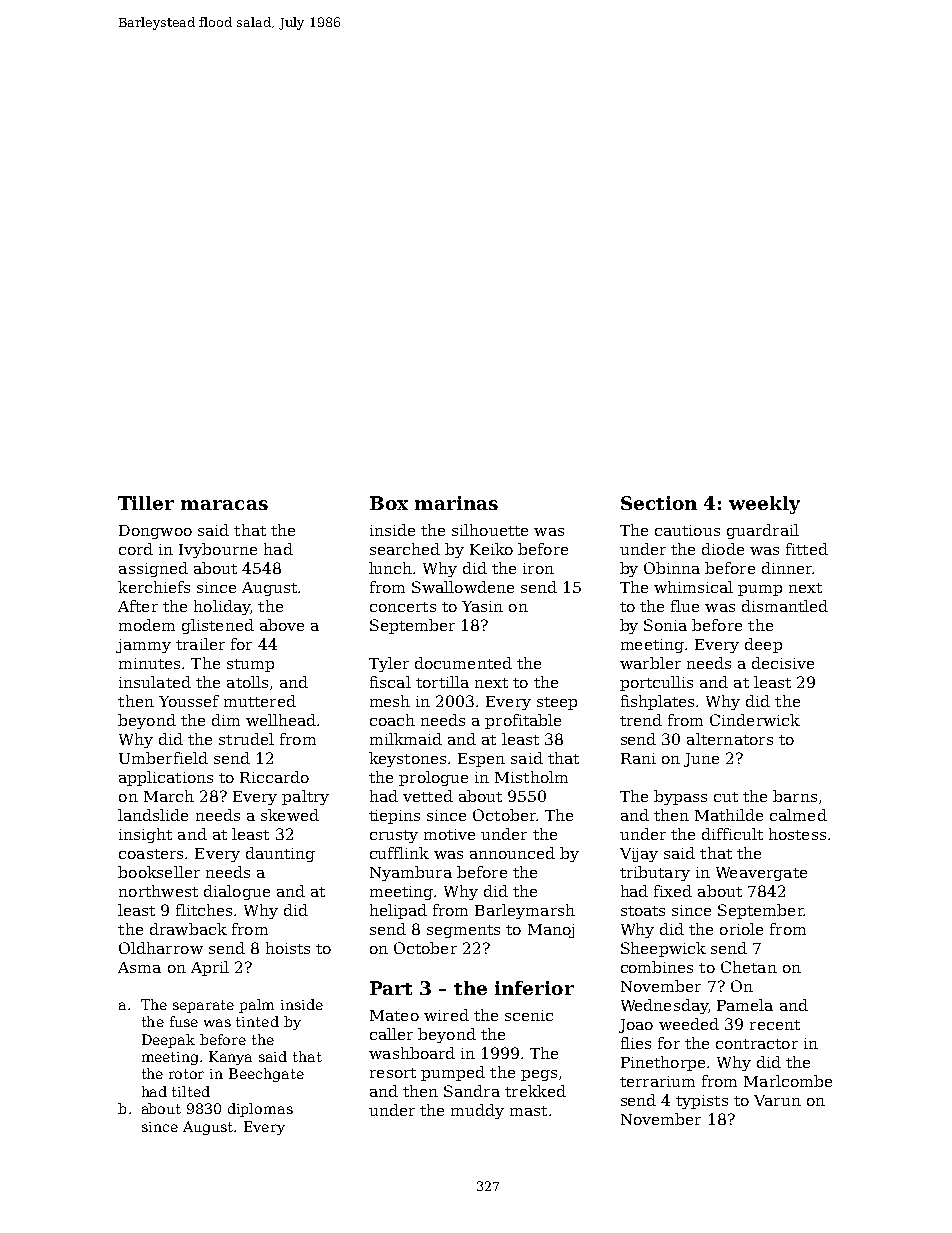  I want to click on weekly, so click(764, 505).
